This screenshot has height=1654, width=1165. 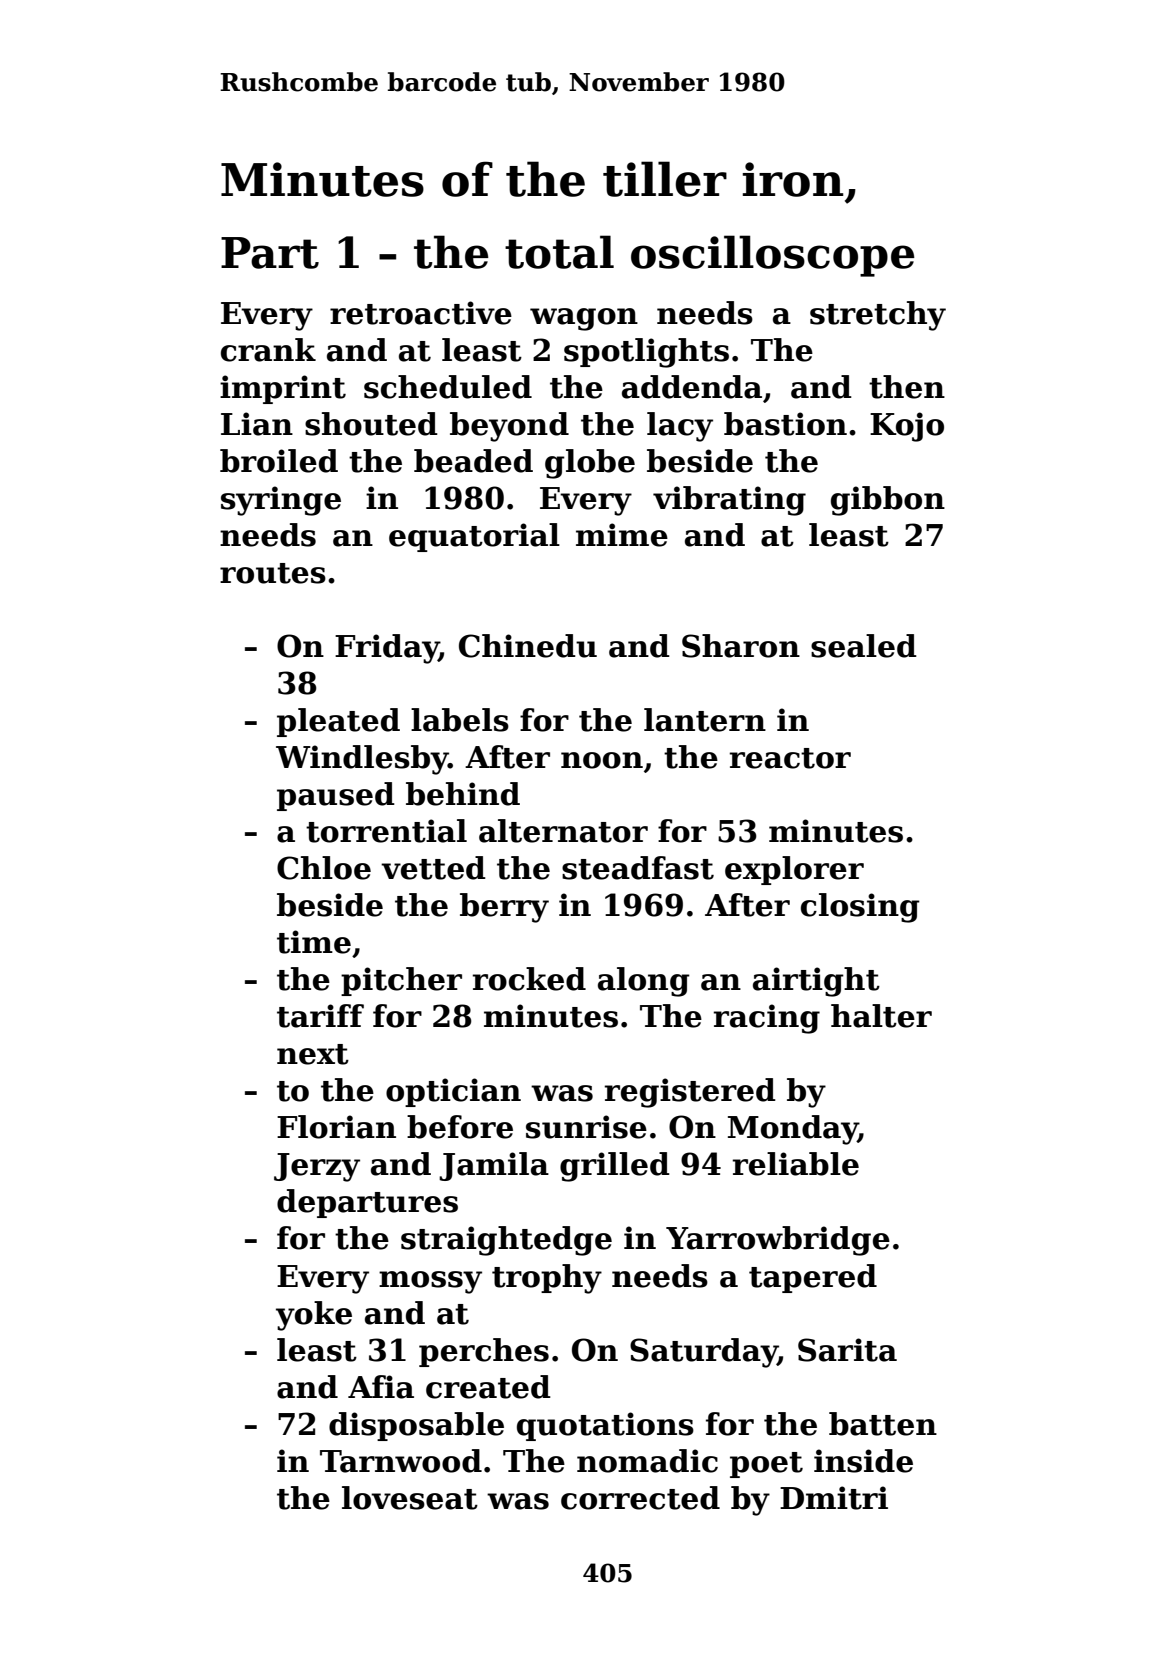 What do you see at coordinates (387, 649) in the screenshot?
I see `Friday` at bounding box center [387, 649].
